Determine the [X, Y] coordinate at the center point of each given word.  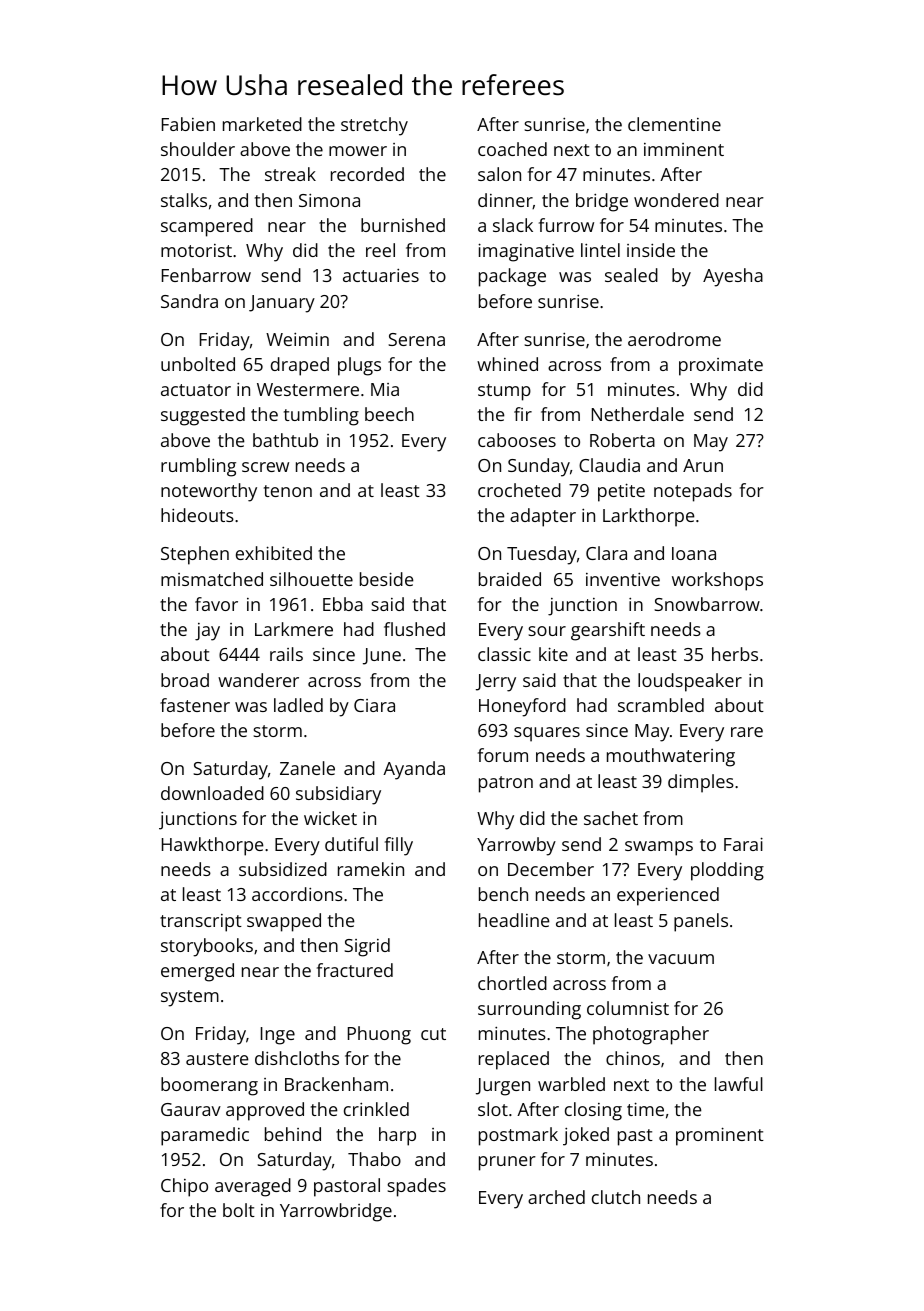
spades [416, 1187]
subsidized [283, 869]
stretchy [374, 126]
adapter [543, 517]
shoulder [198, 149]
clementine [674, 124]
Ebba [343, 604]
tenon [288, 491]
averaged [253, 1187]
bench [503, 894]
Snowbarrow [707, 604]
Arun [703, 465]
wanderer [258, 680]
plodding [727, 871]
